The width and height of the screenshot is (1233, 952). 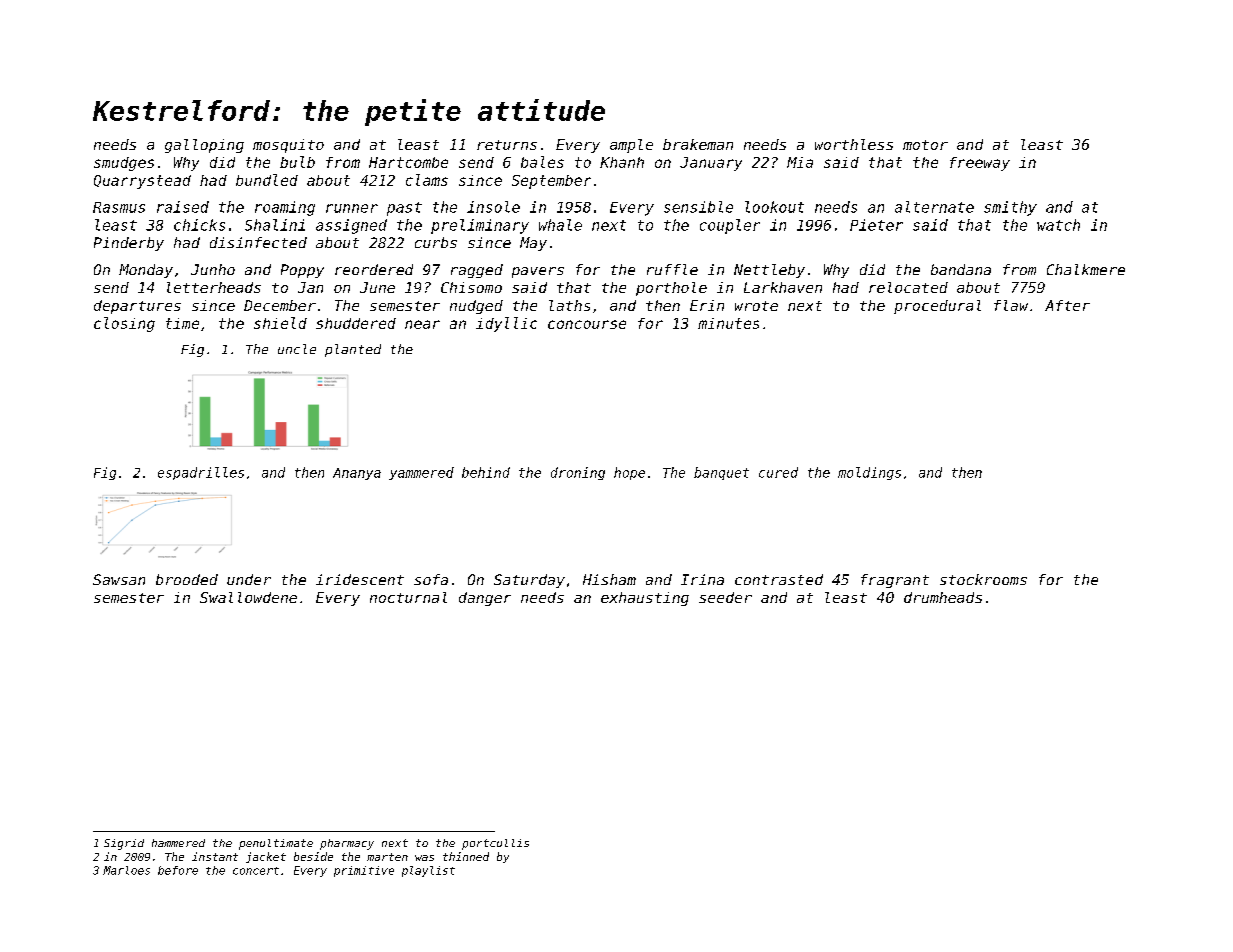 I want to click on was, so click(x=424, y=858).
